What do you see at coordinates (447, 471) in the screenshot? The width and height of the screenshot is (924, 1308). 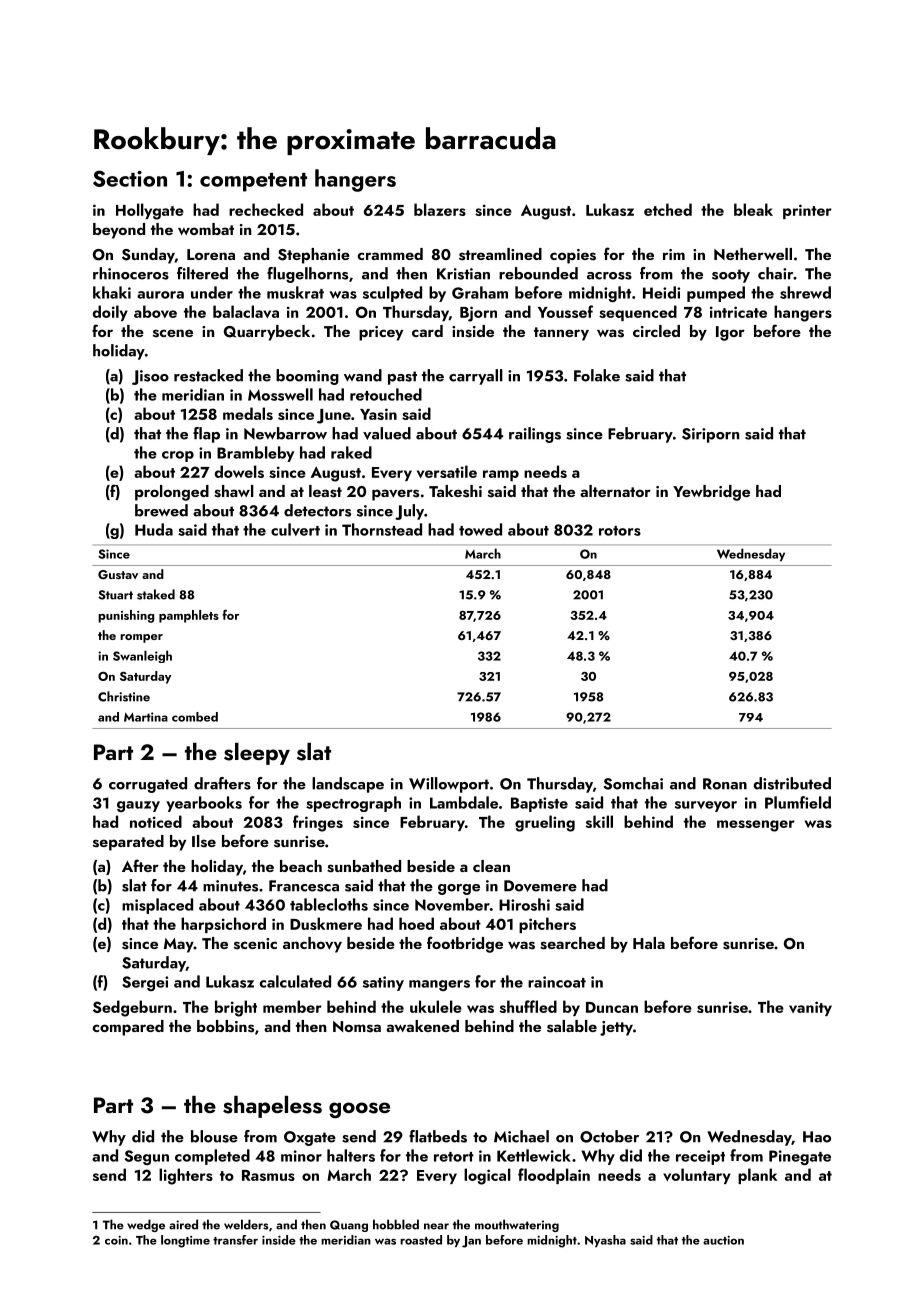 I see `versatile` at bounding box center [447, 471].
